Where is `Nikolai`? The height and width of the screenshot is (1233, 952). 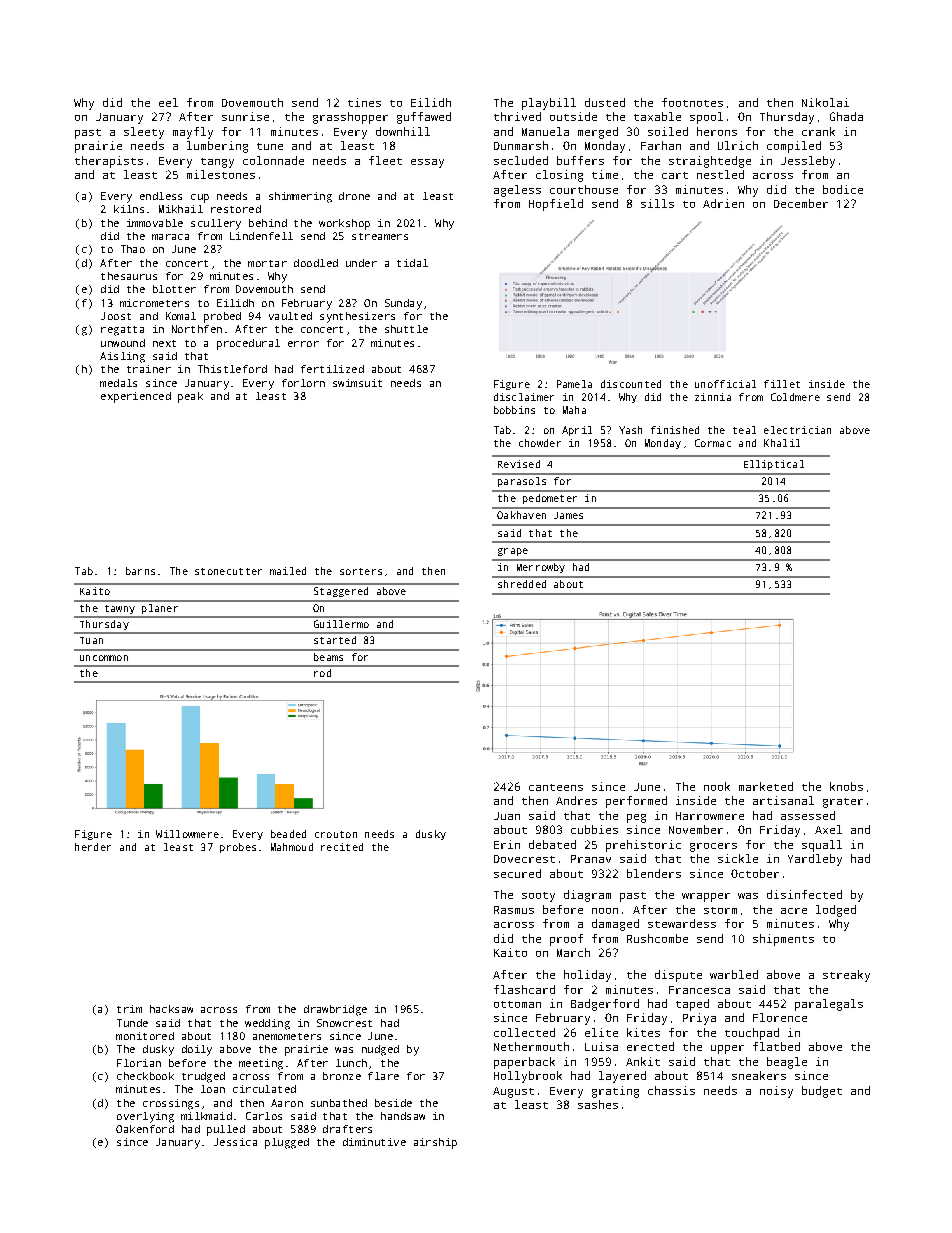 Nikolai is located at coordinates (825, 102).
